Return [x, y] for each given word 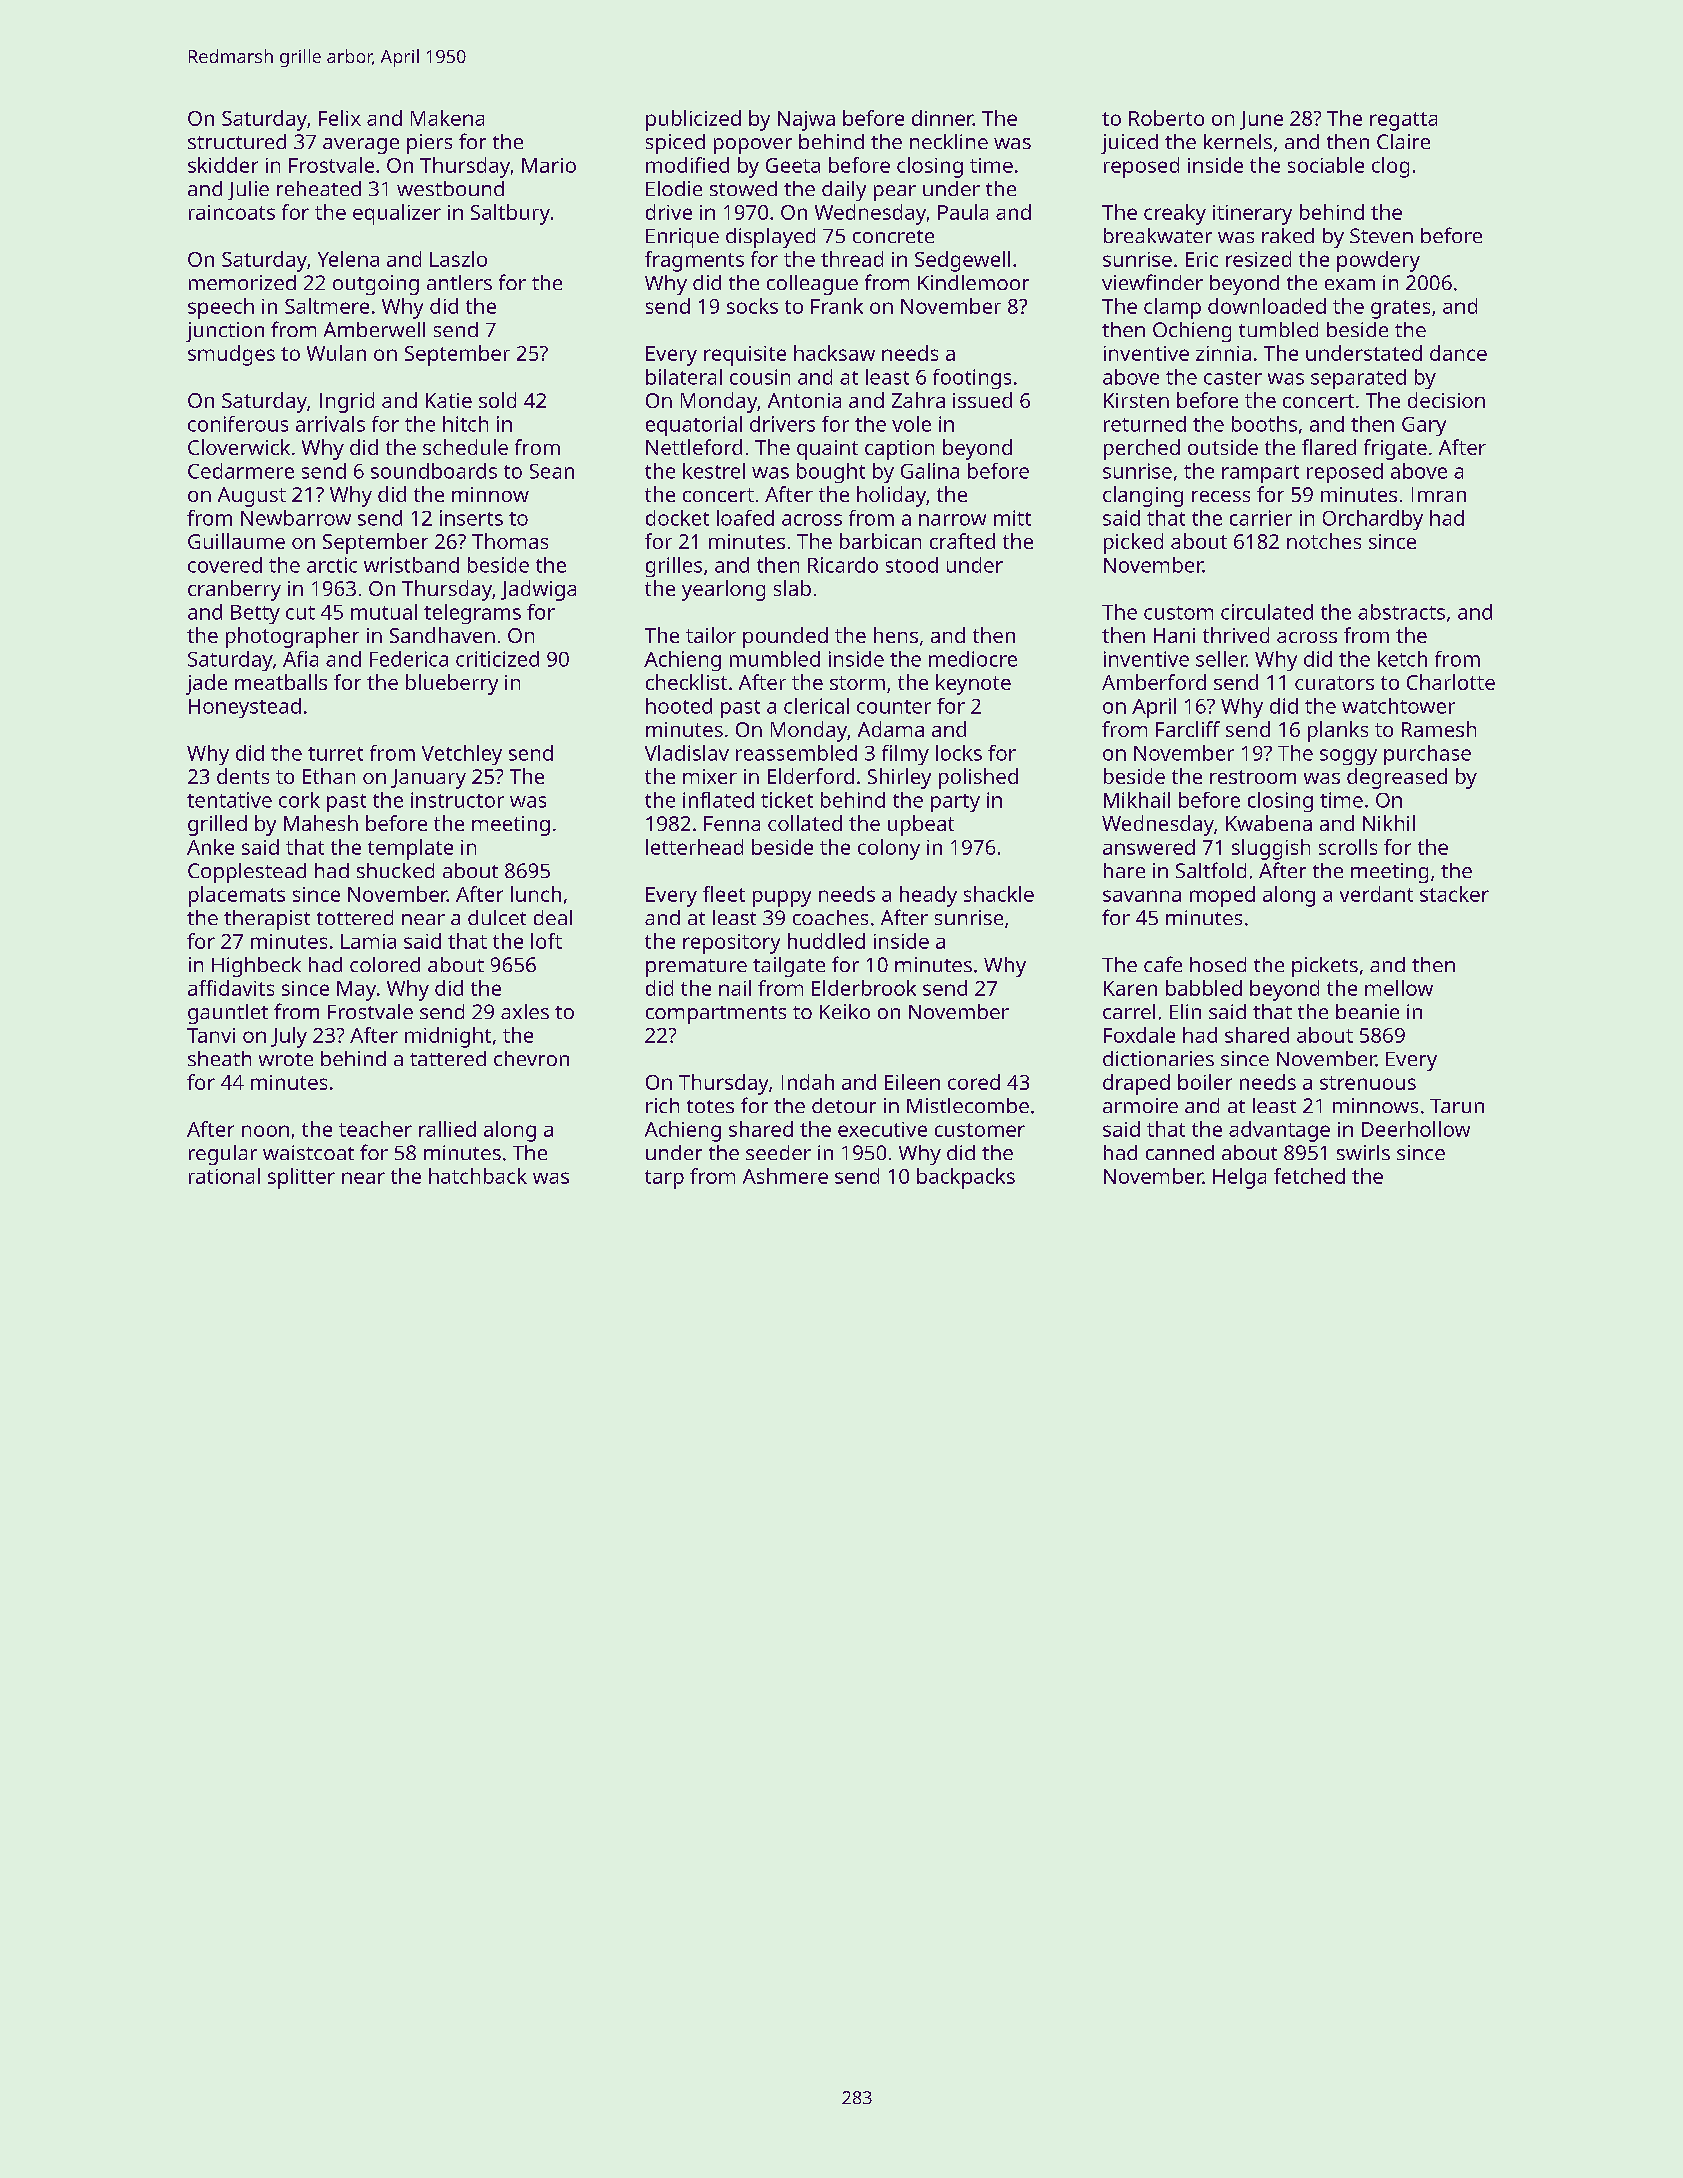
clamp [1172, 308]
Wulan [336, 353]
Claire [1403, 141]
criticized [497, 659]
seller [1221, 659]
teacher [375, 1129]
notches [1324, 541]
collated [805, 823]
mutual [384, 612]
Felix [340, 118]
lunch [536, 894]
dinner [942, 118]
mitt [1012, 518]
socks [752, 306]
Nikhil [1389, 823]
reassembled [796, 753]
